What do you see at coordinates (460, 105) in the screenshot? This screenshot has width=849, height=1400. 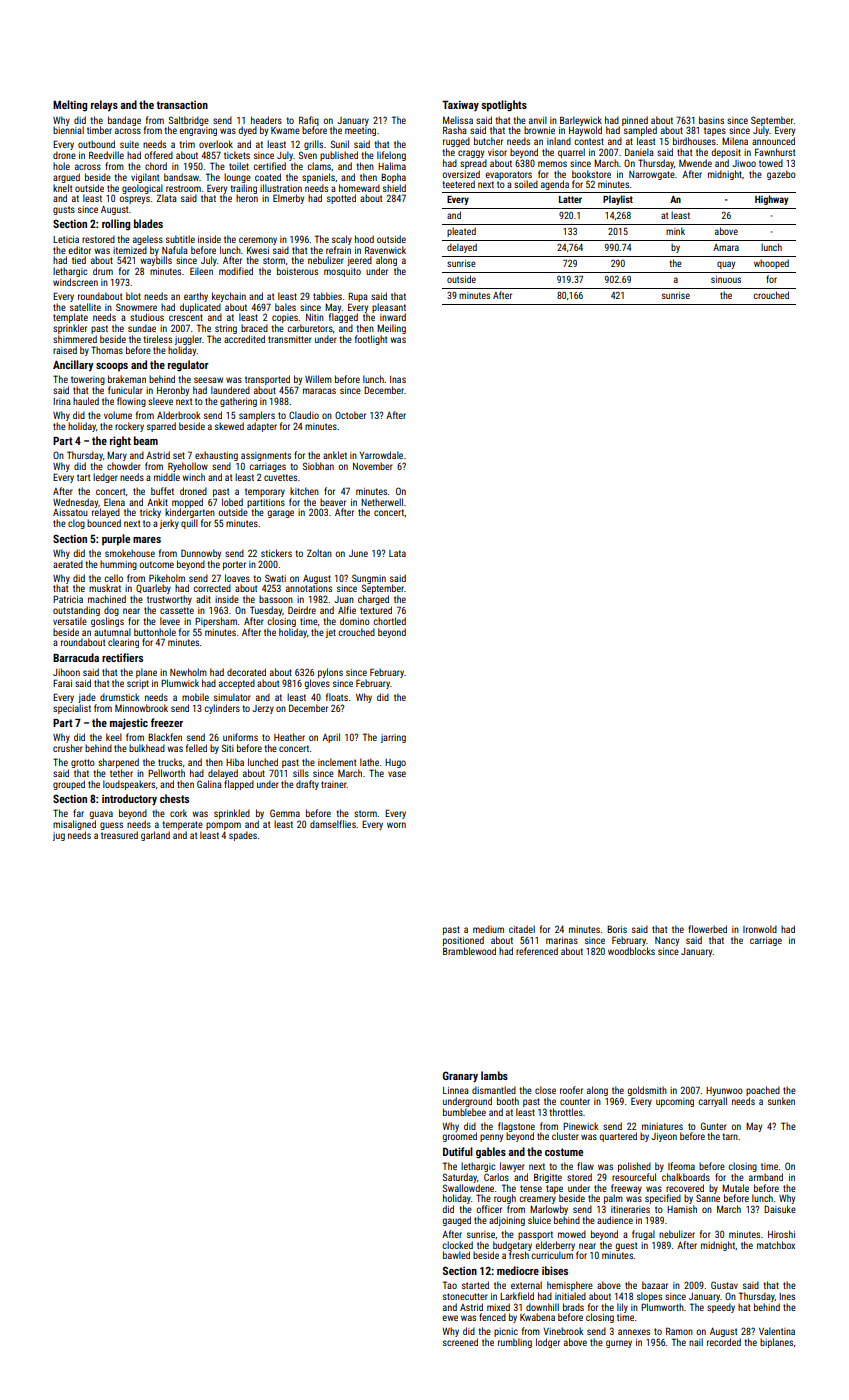 I see `Taxiway` at bounding box center [460, 105].
